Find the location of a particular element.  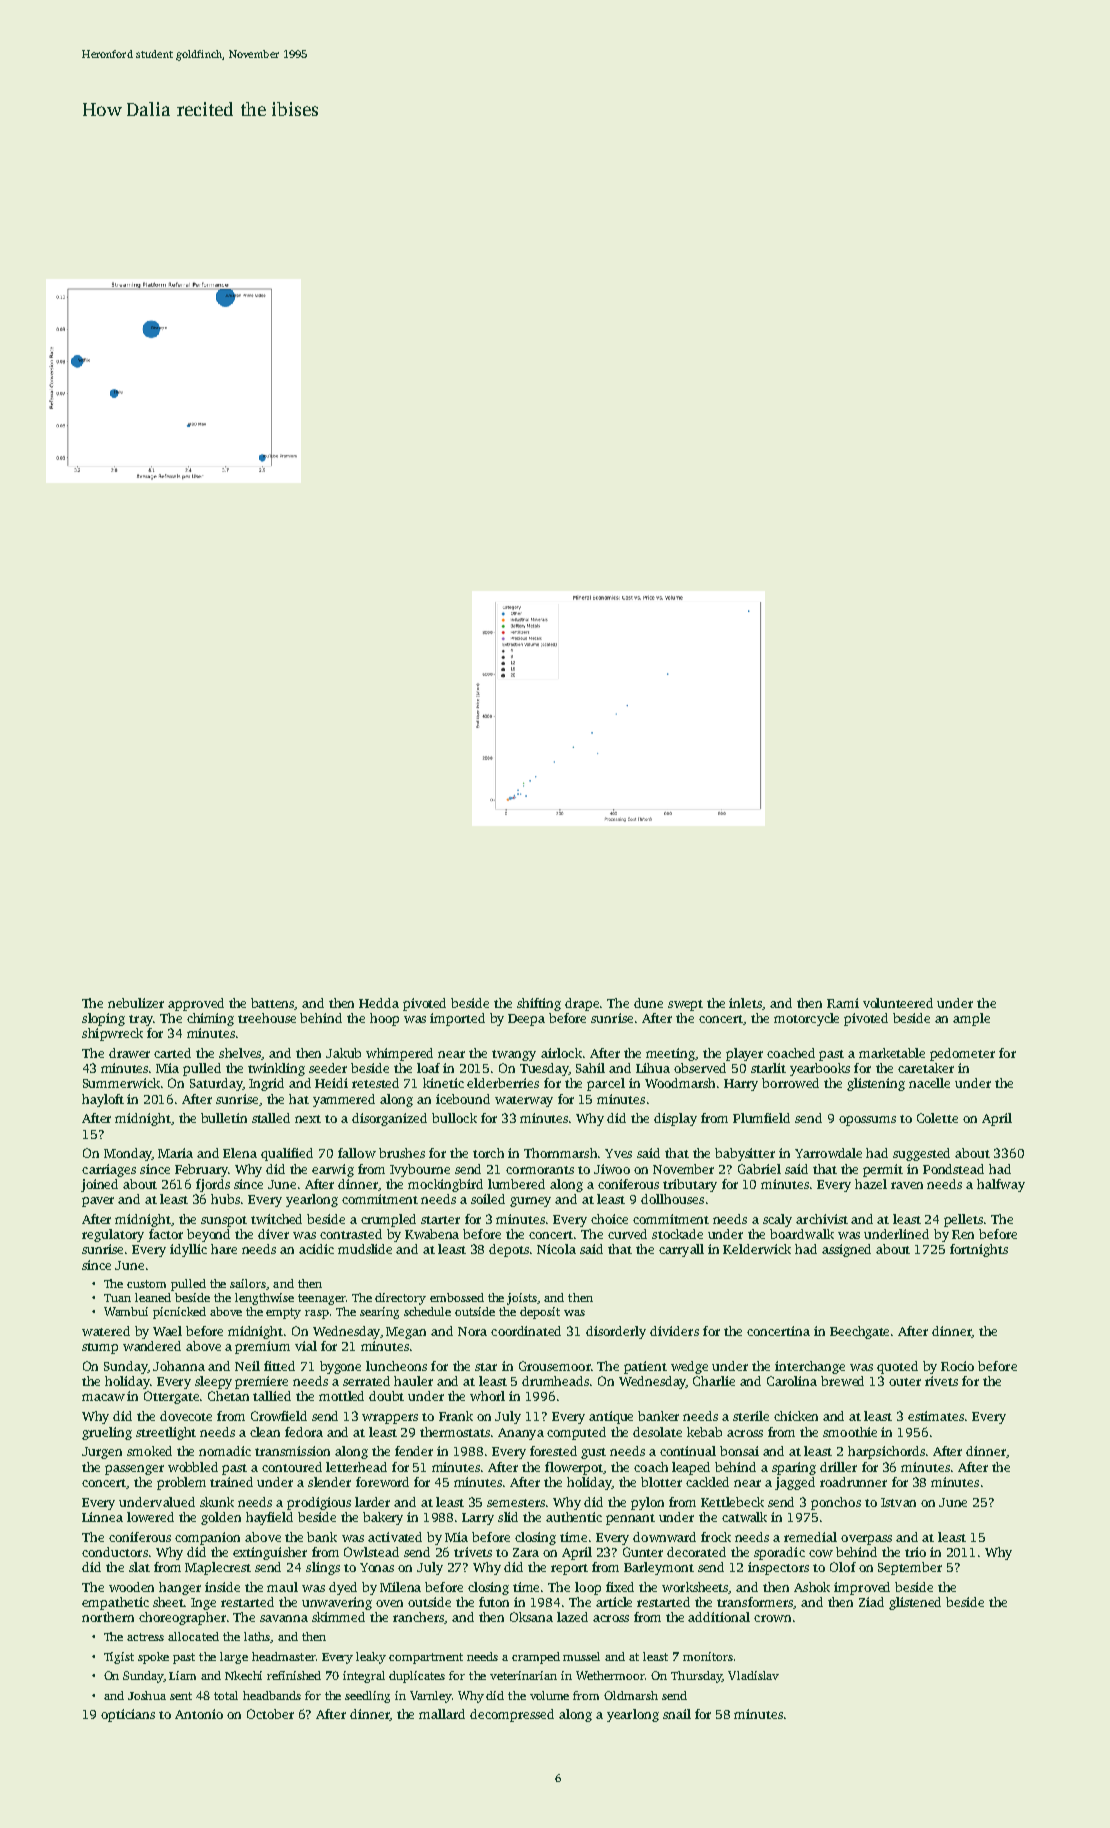

fortnights is located at coordinates (979, 1250).
